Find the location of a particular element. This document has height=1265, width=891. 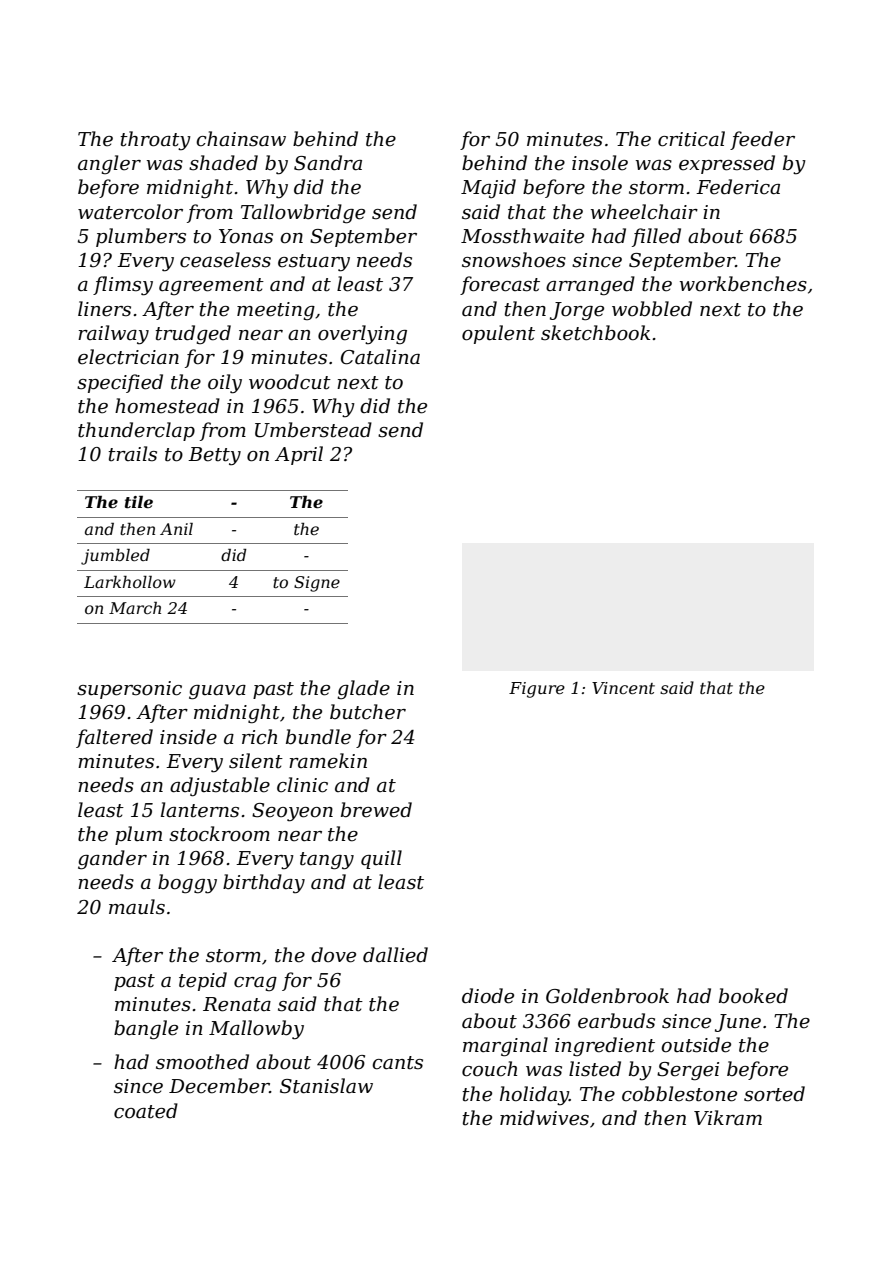

Vikram is located at coordinates (728, 1118).
